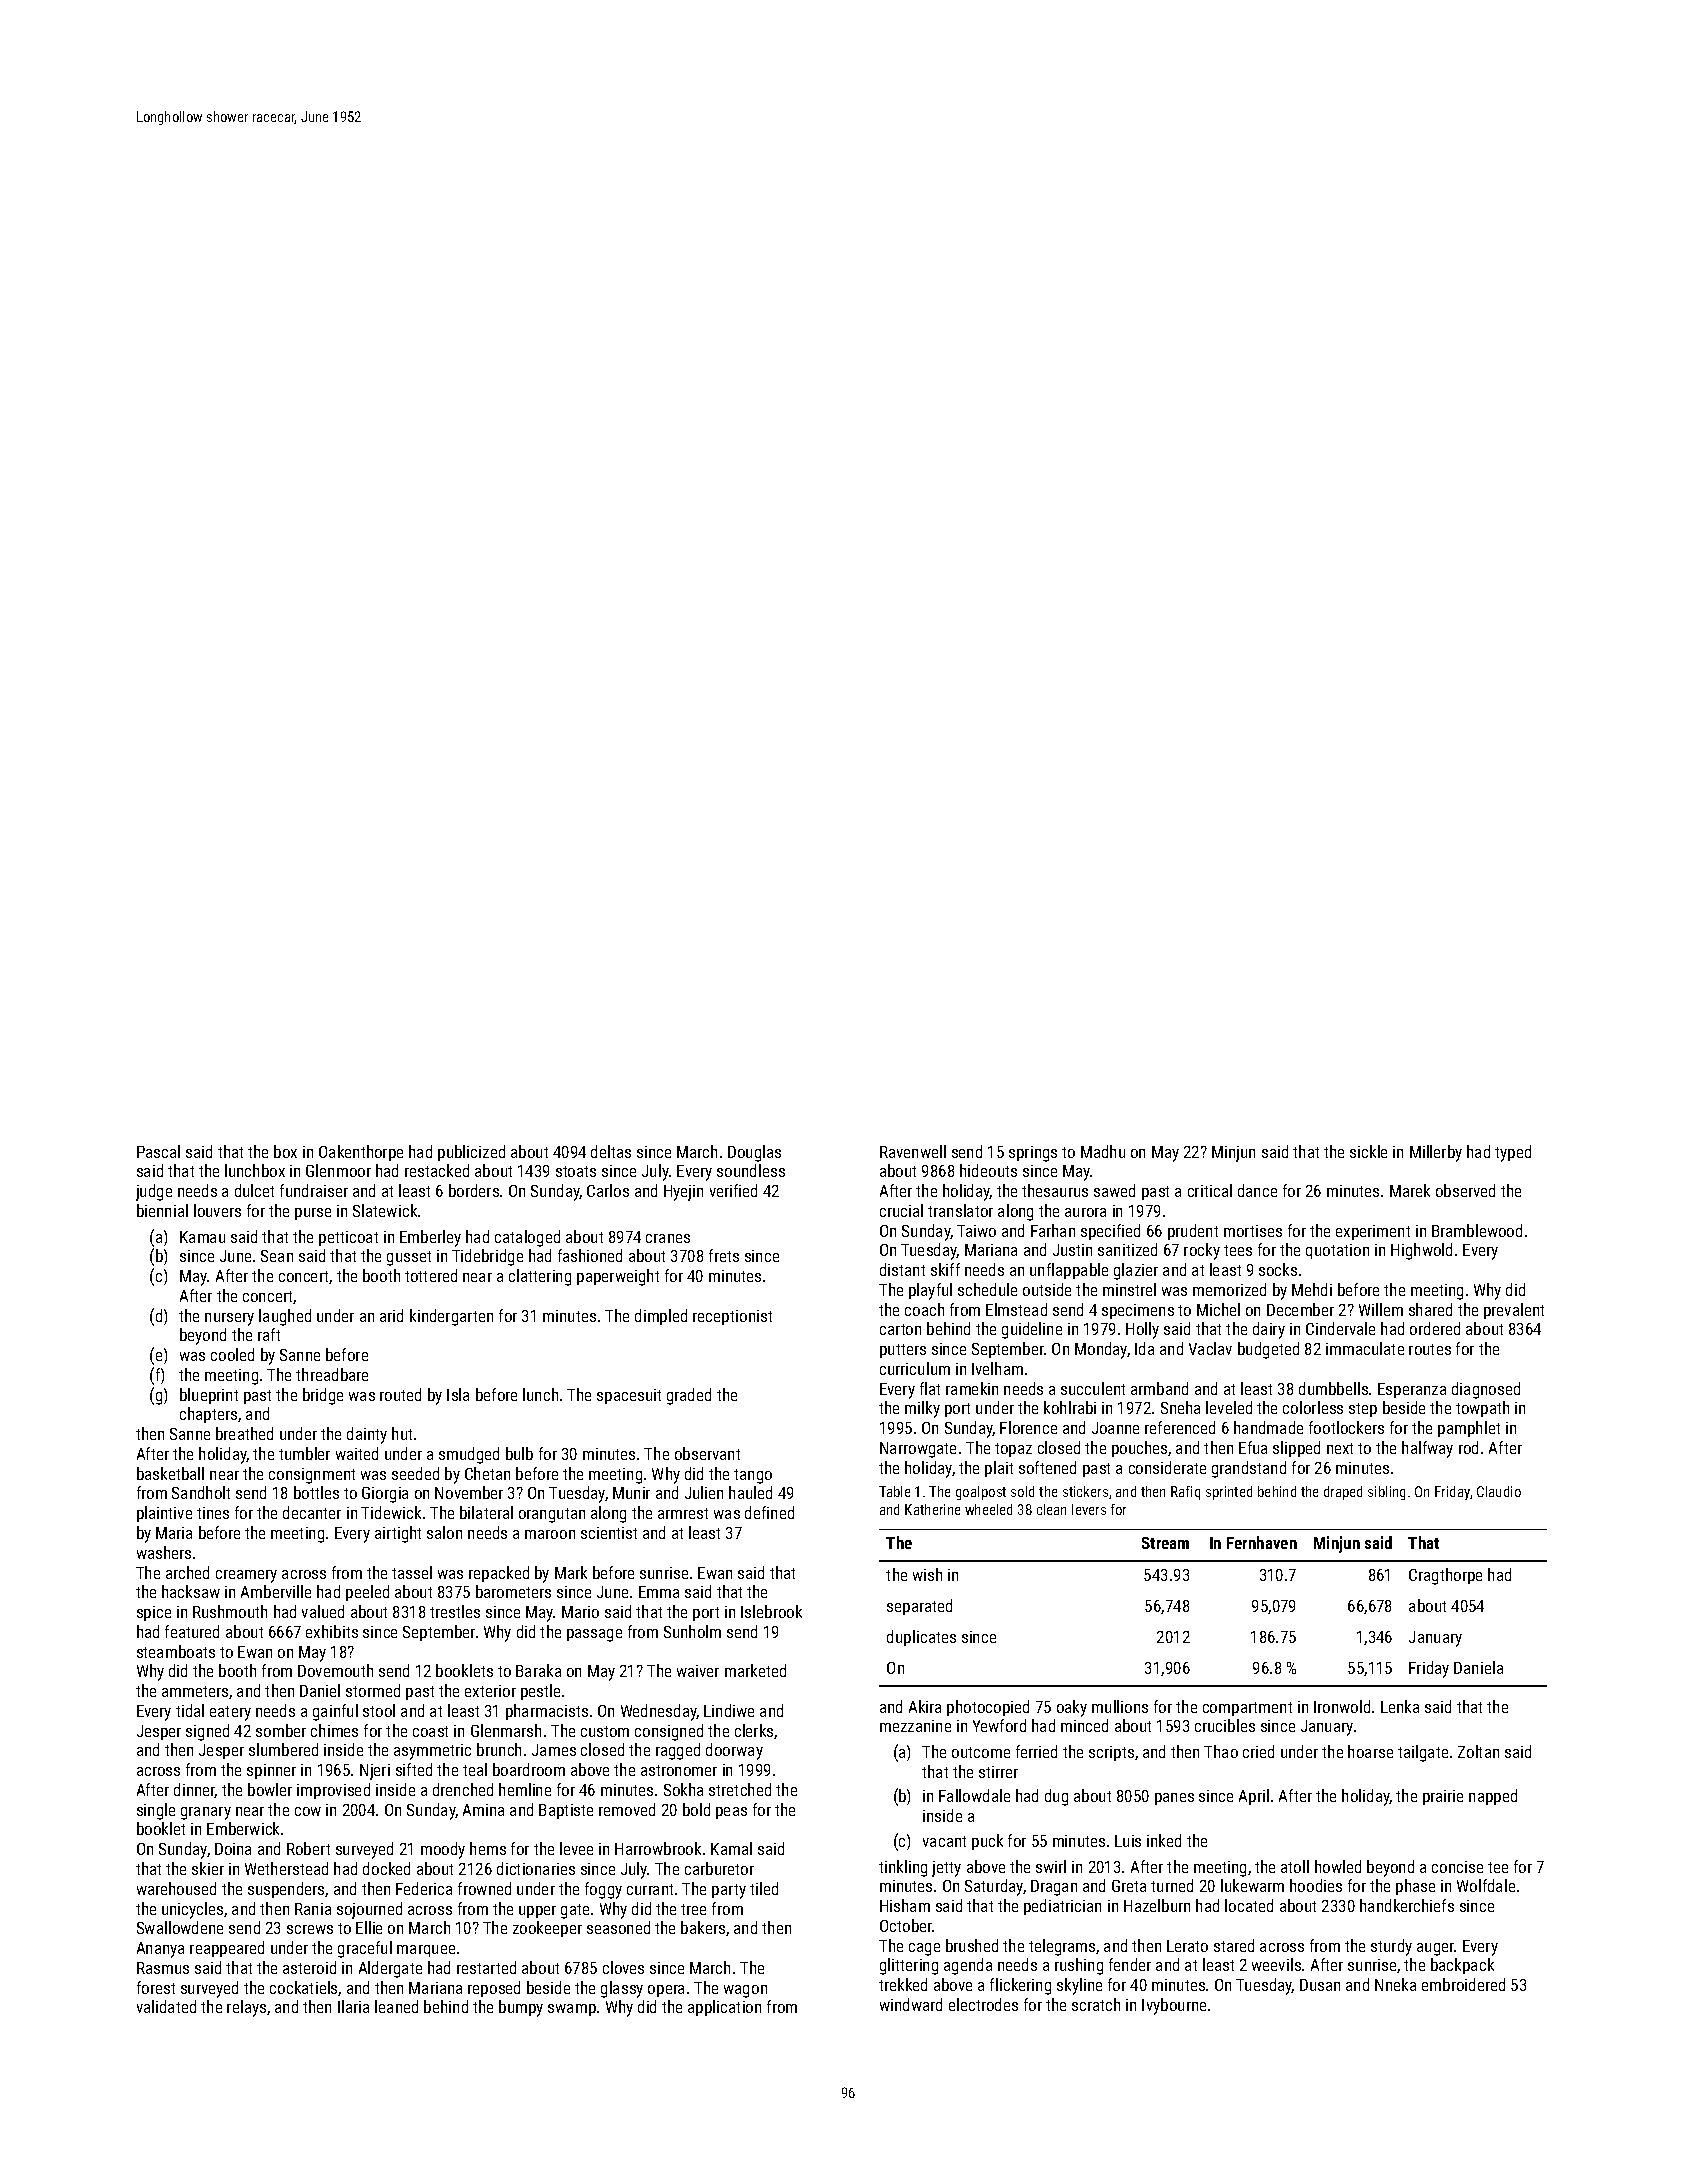  What do you see at coordinates (160, 1950) in the page?
I see `Ananya` at bounding box center [160, 1950].
